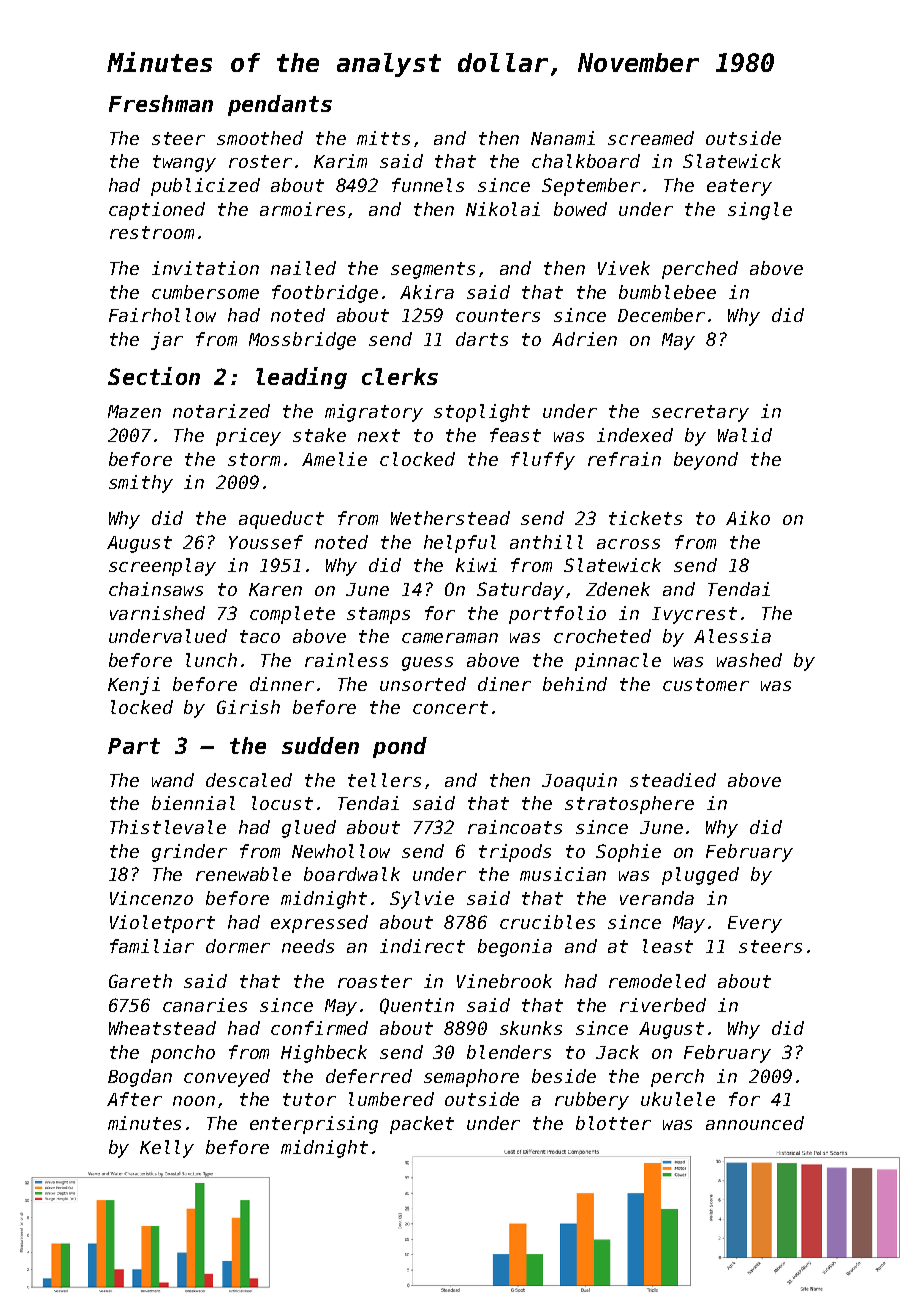  Describe the element at coordinates (624, 268) in the page. I see `Vivek` at that location.
